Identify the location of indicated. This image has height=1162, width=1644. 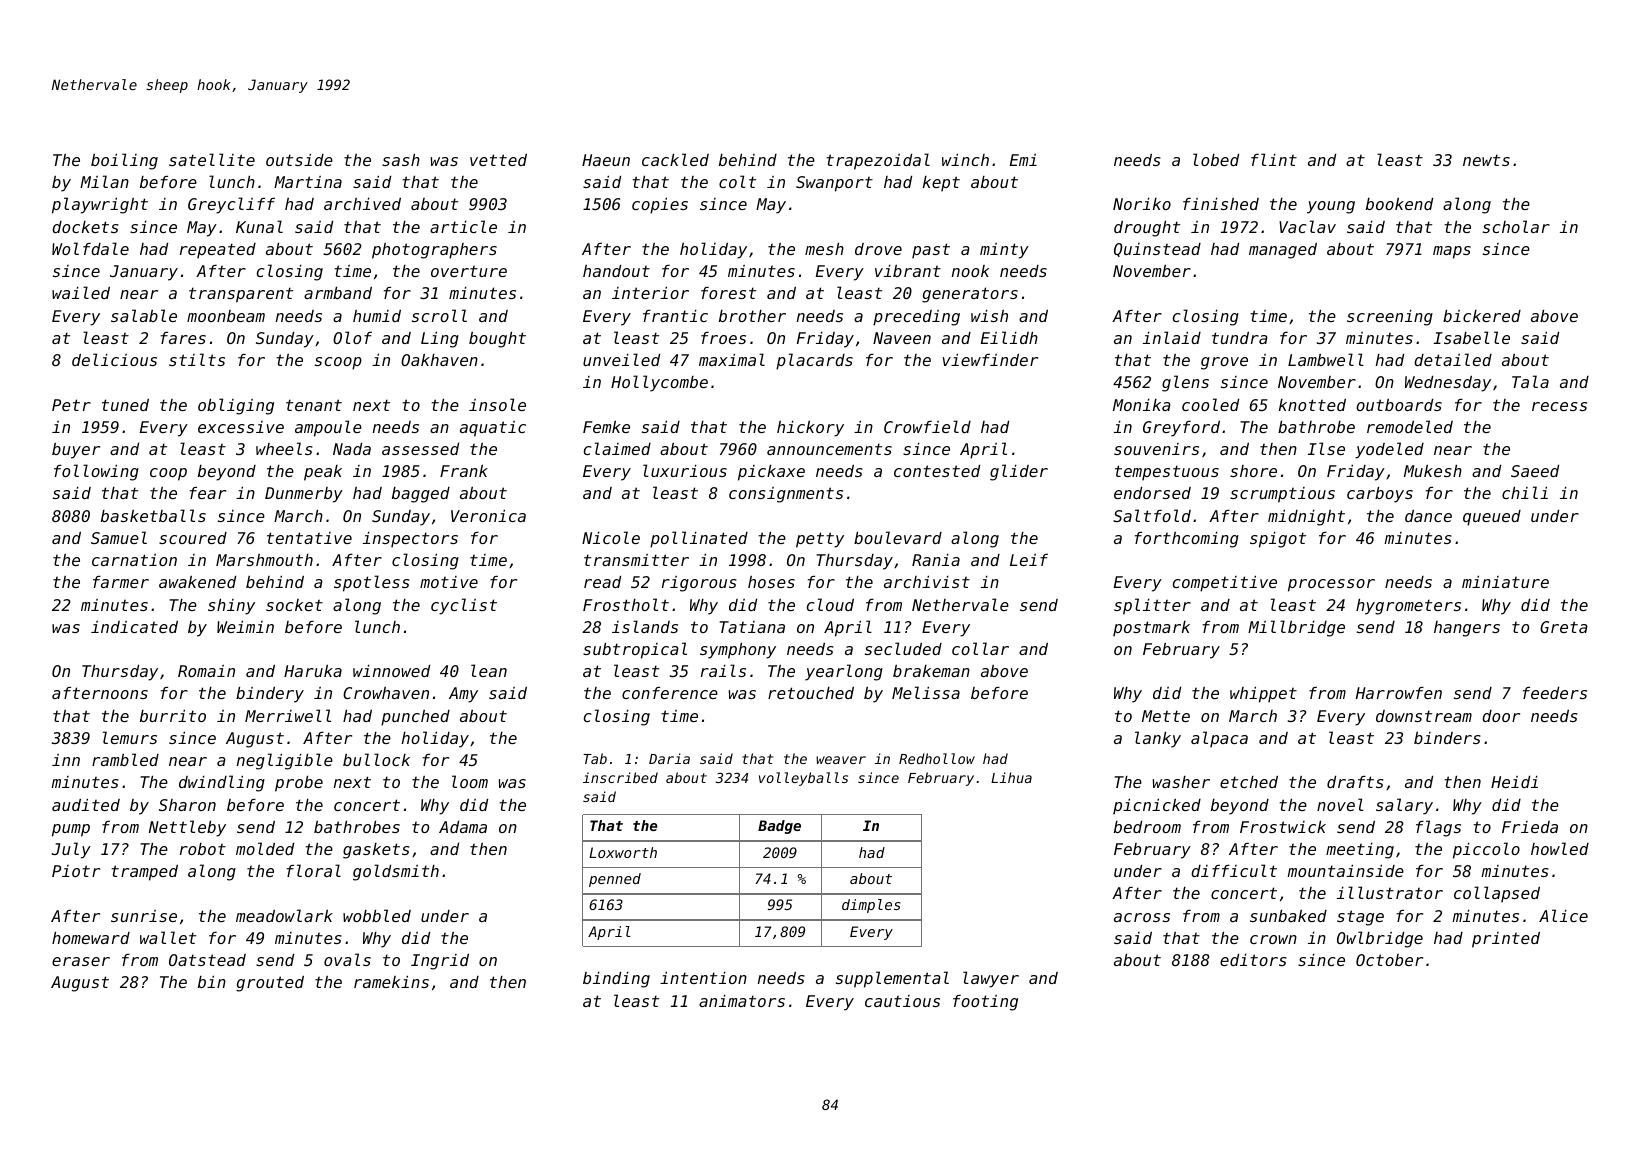
(134, 627).
